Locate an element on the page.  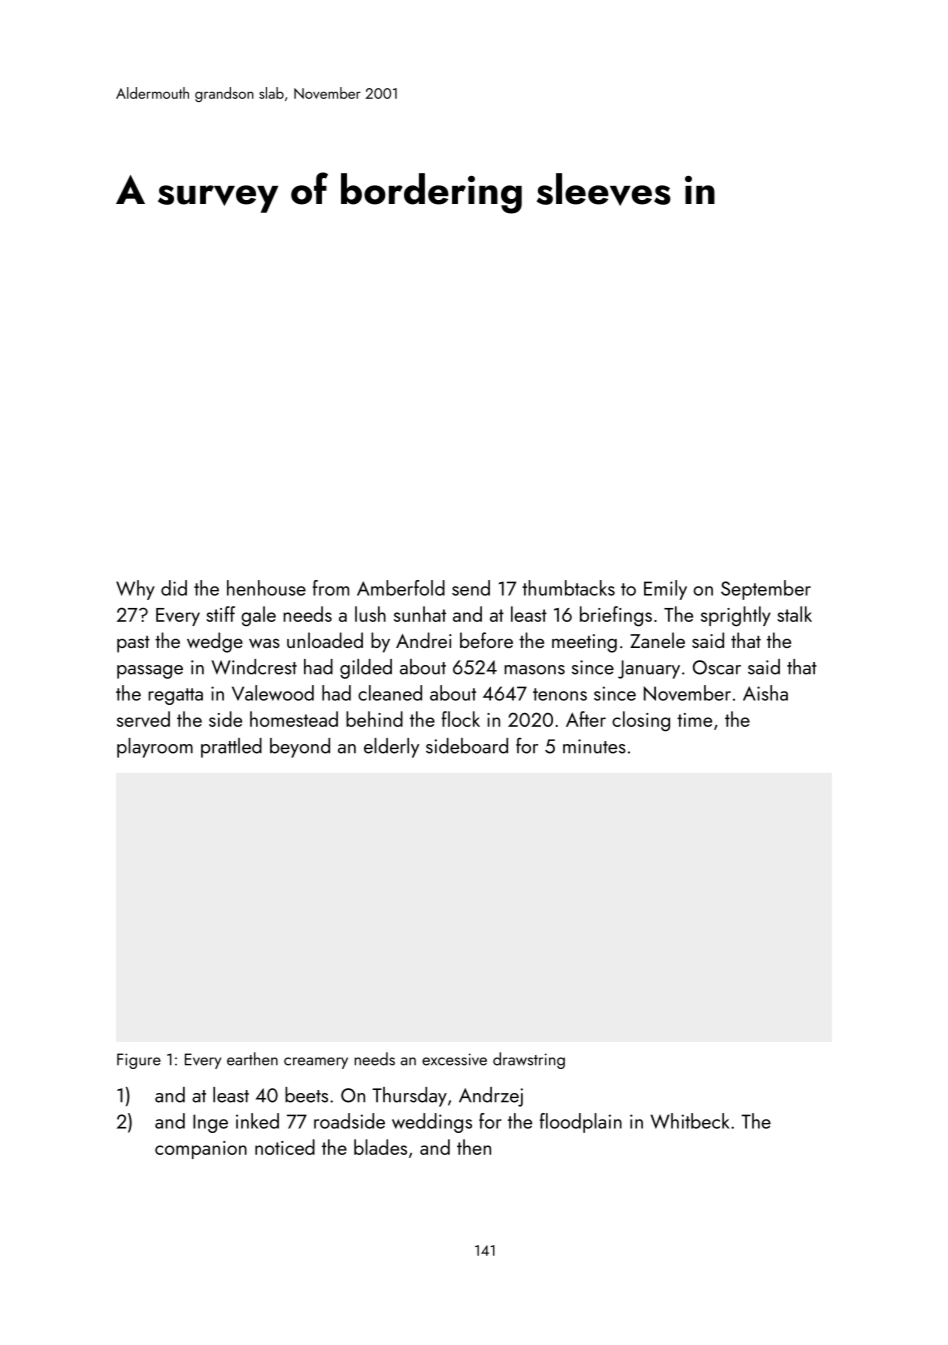
thumbtacks is located at coordinates (568, 588).
